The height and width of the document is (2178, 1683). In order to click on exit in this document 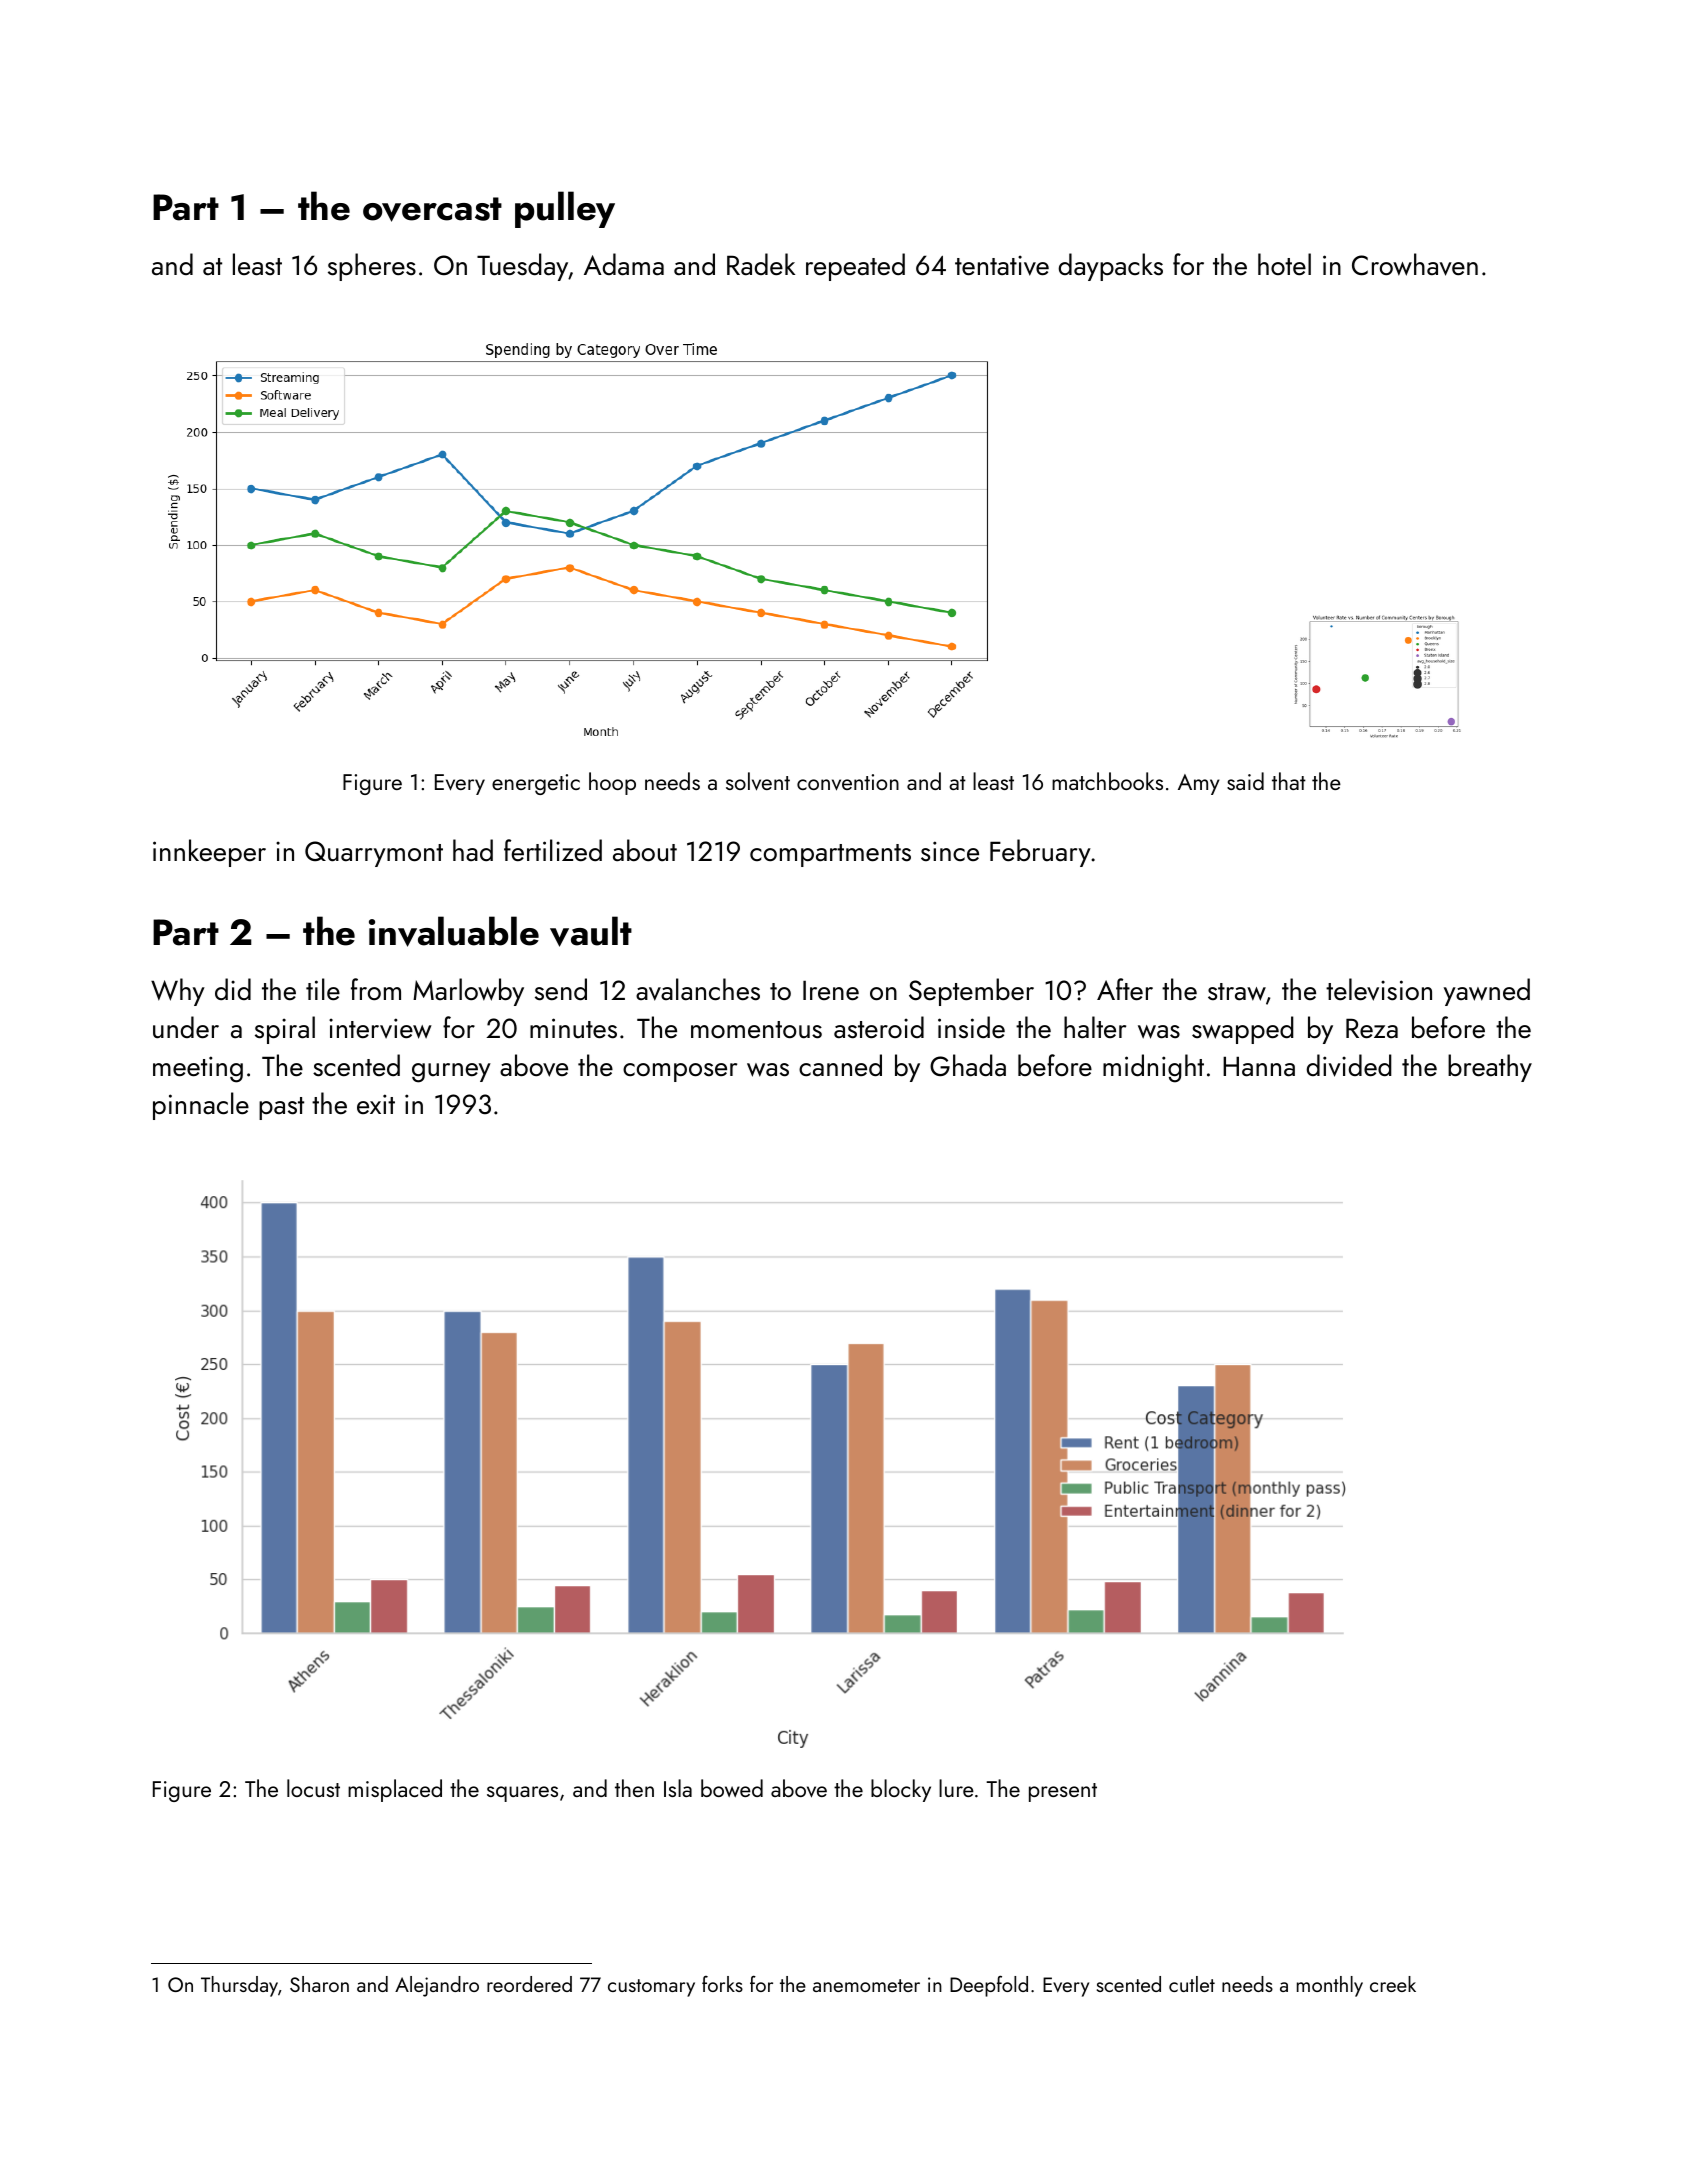, I will do `click(376, 1104)`.
